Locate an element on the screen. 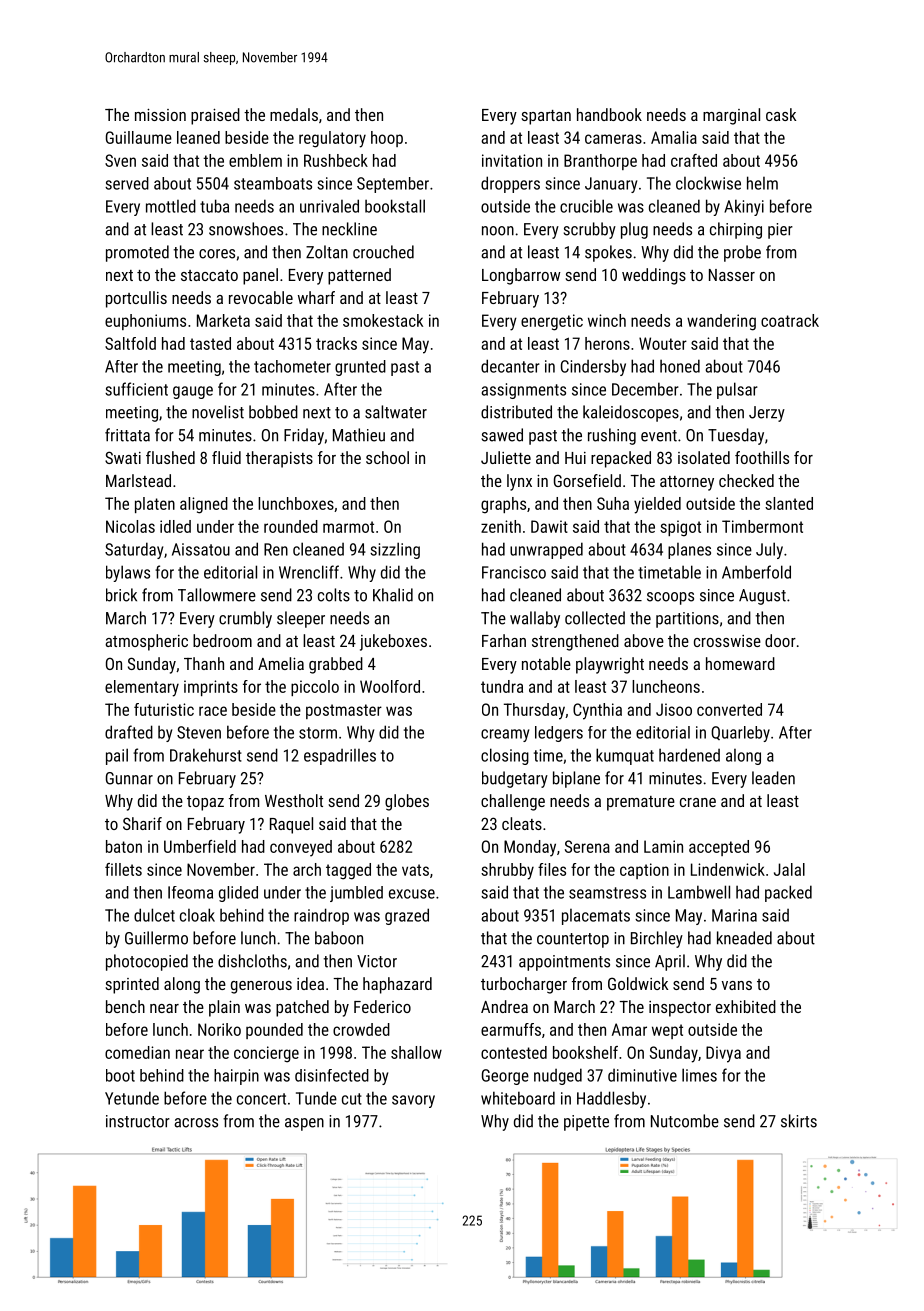 This screenshot has height=1311, width=924. bylaws is located at coordinates (128, 573).
